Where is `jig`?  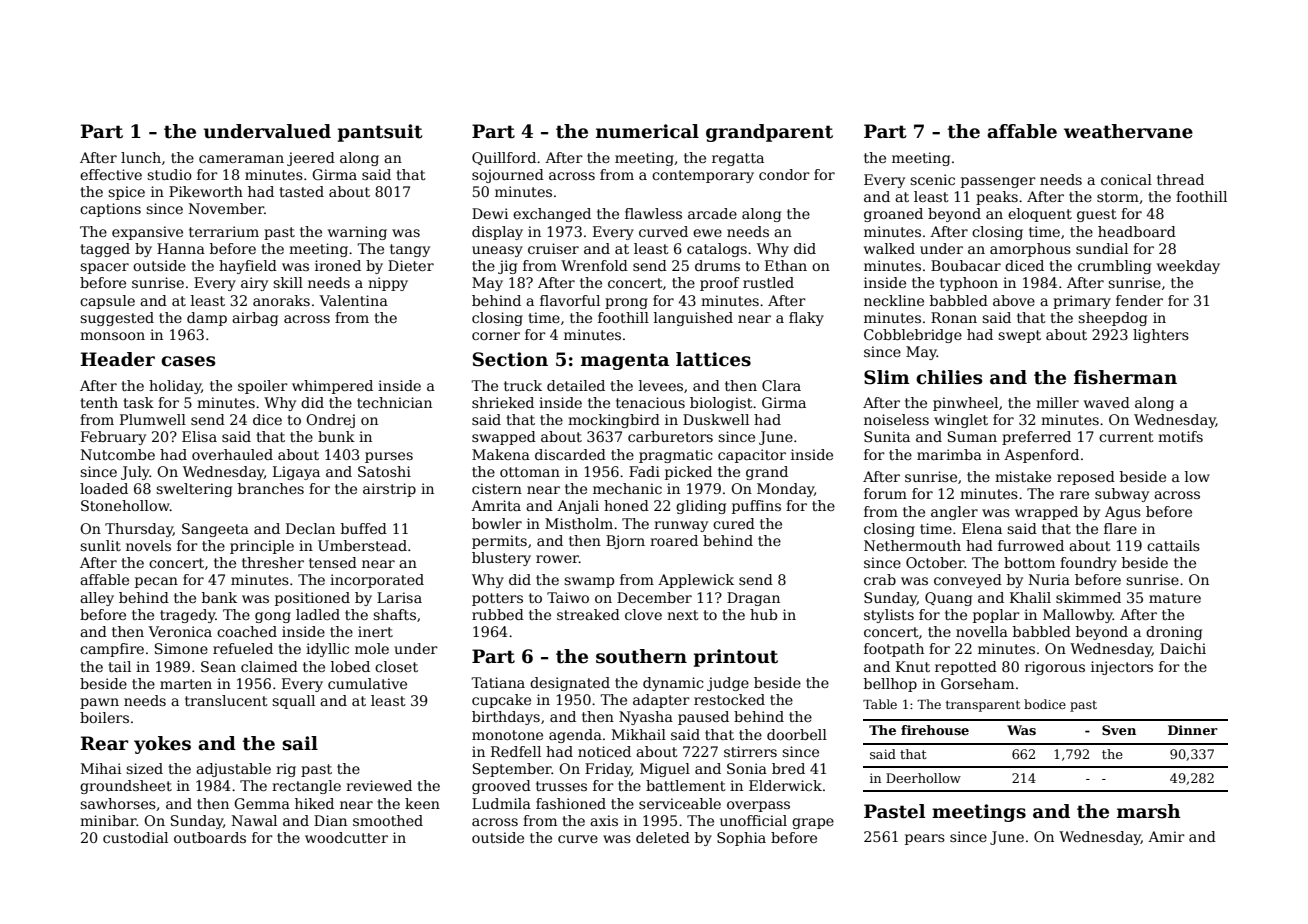
jig is located at coordinates (507, 267).
